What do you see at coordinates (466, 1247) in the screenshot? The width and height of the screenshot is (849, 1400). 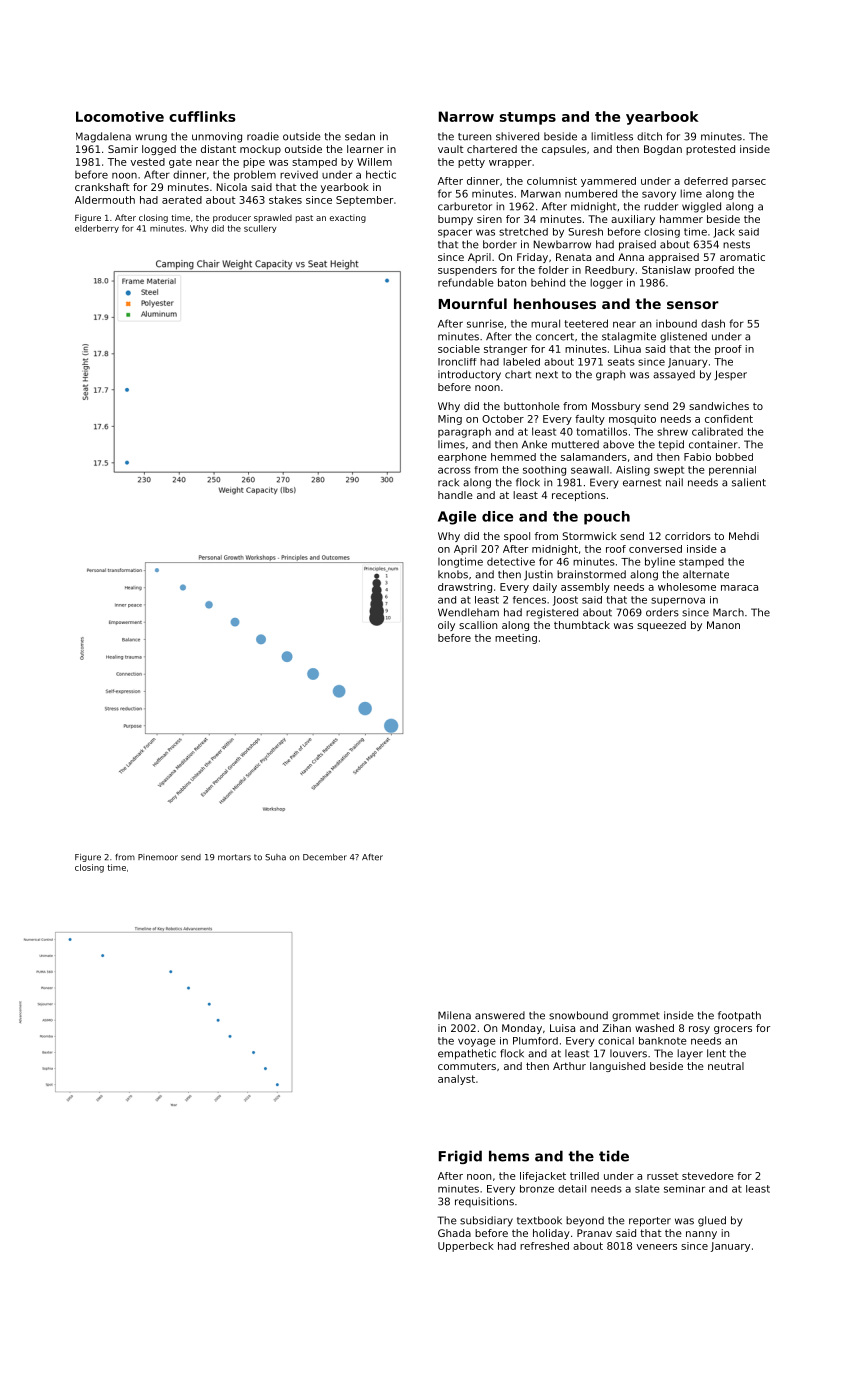 I see `Upperbeck` at bounding box center [466, 1247].
